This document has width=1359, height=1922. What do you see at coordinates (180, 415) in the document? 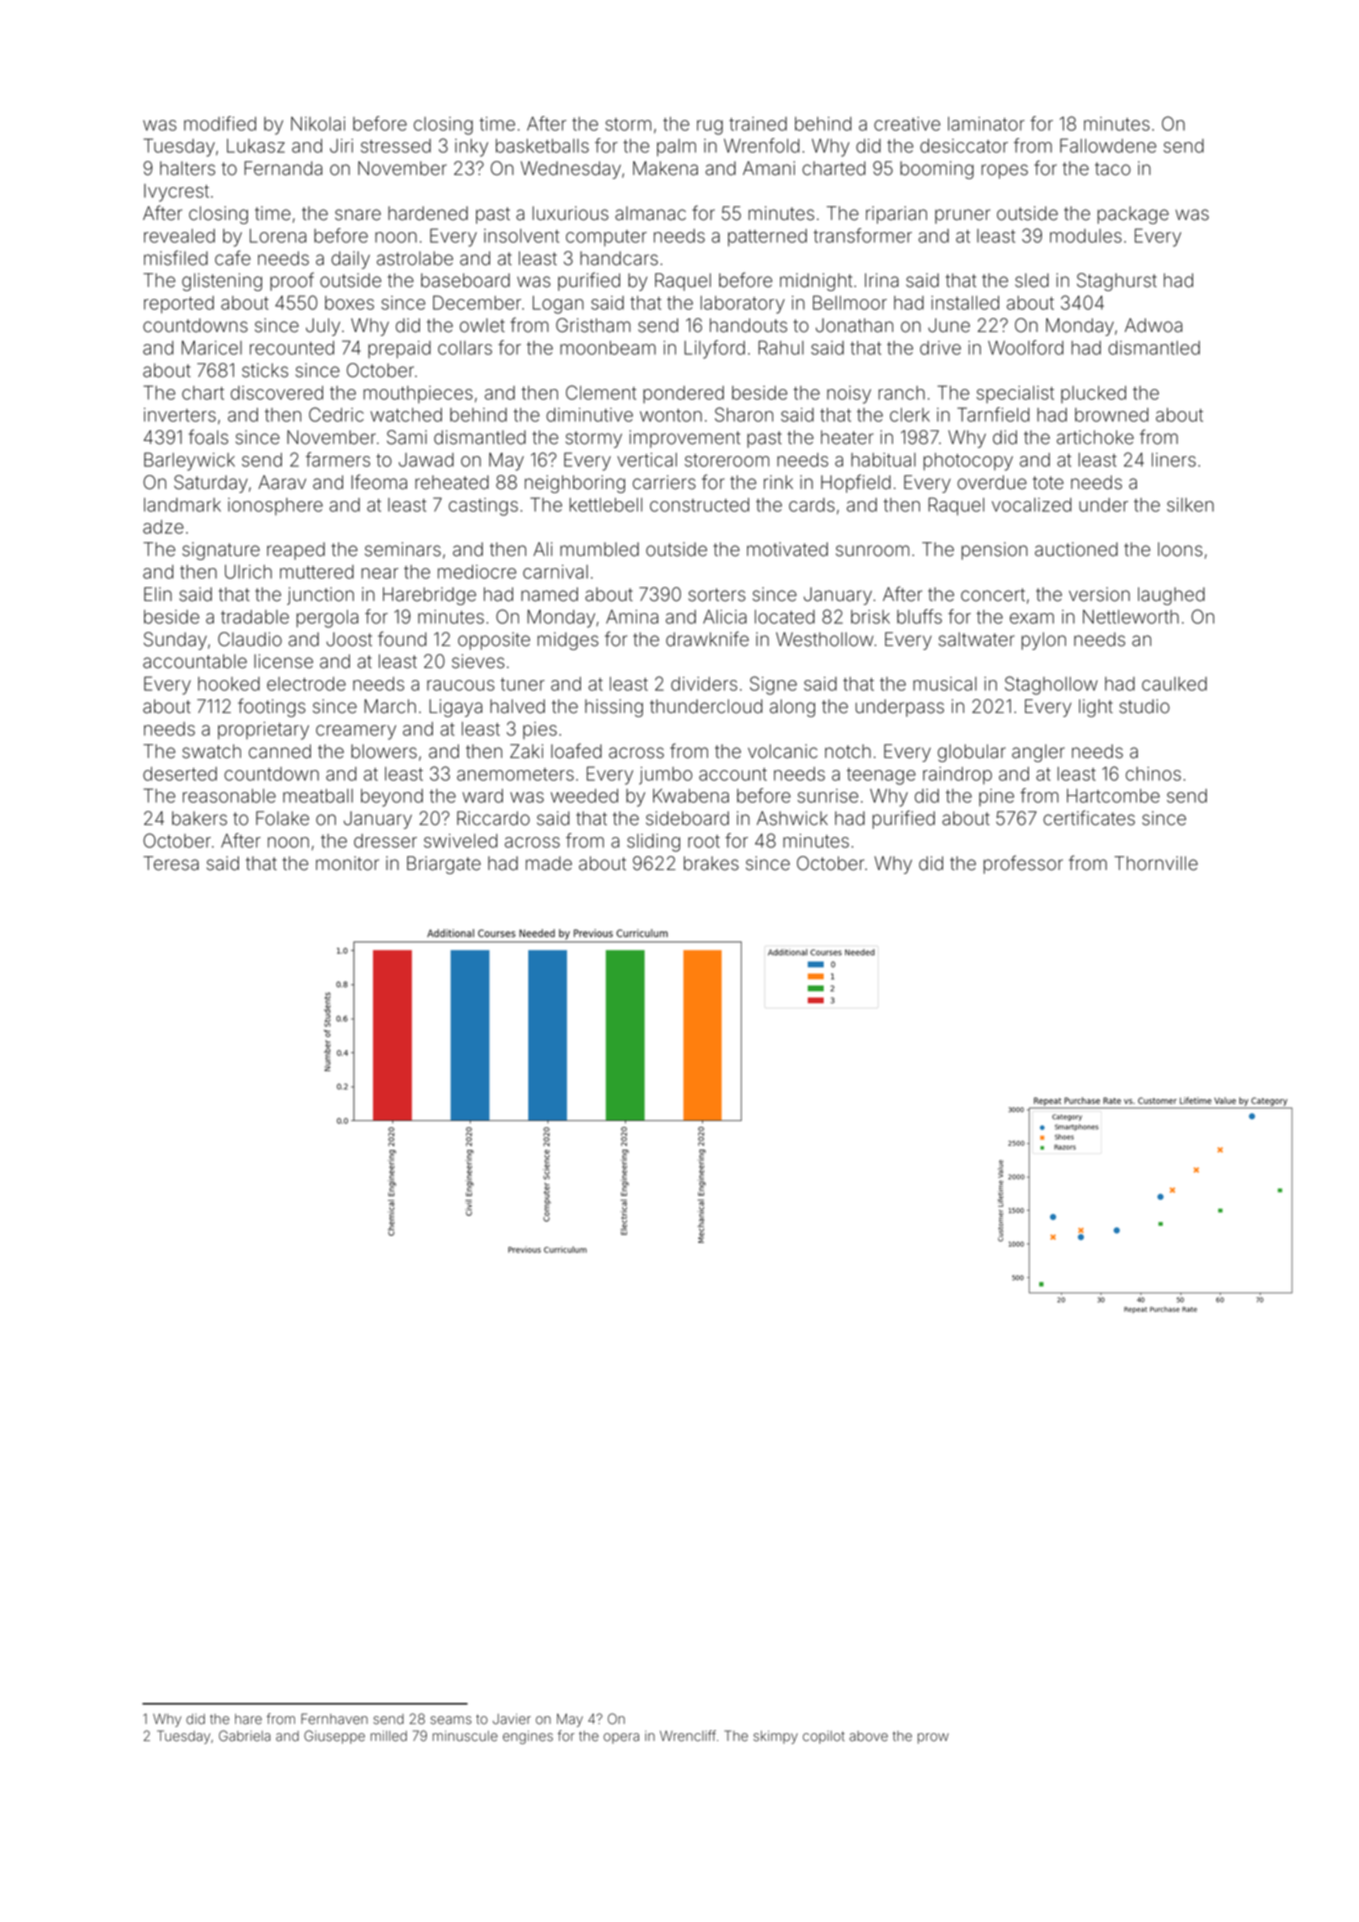
I see `inverters` at bounding box center [180, 415].
